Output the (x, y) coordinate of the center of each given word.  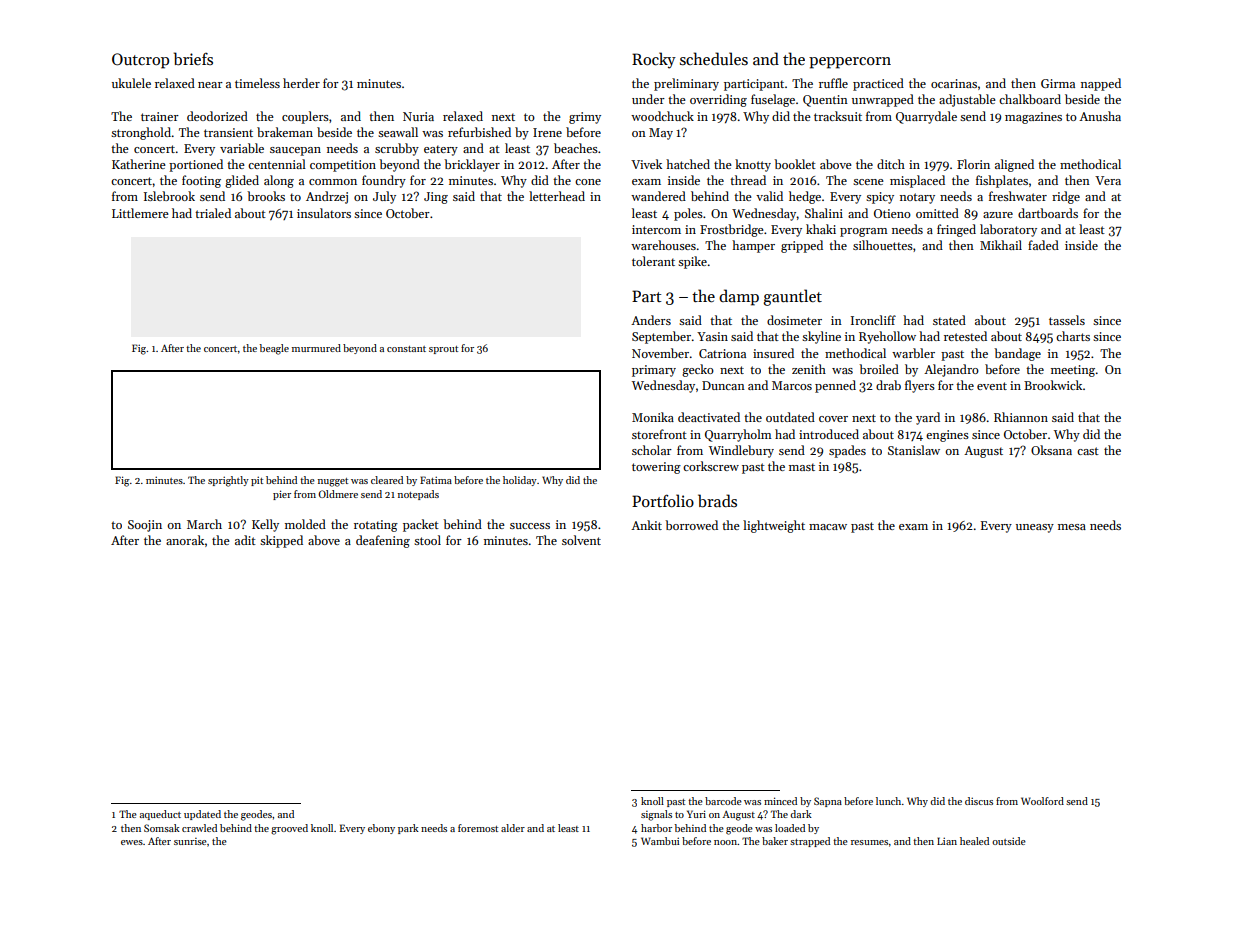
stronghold (141, 133)
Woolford (1042, 801)
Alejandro (951, 370)
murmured (316, 348)
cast (1088, 451)
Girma (1058, 83)
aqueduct (160, 815)
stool (427, 540)
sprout (443, 350)
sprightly (228, 481)
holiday (520, 481)
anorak (185, 540)
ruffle (833, 83)
